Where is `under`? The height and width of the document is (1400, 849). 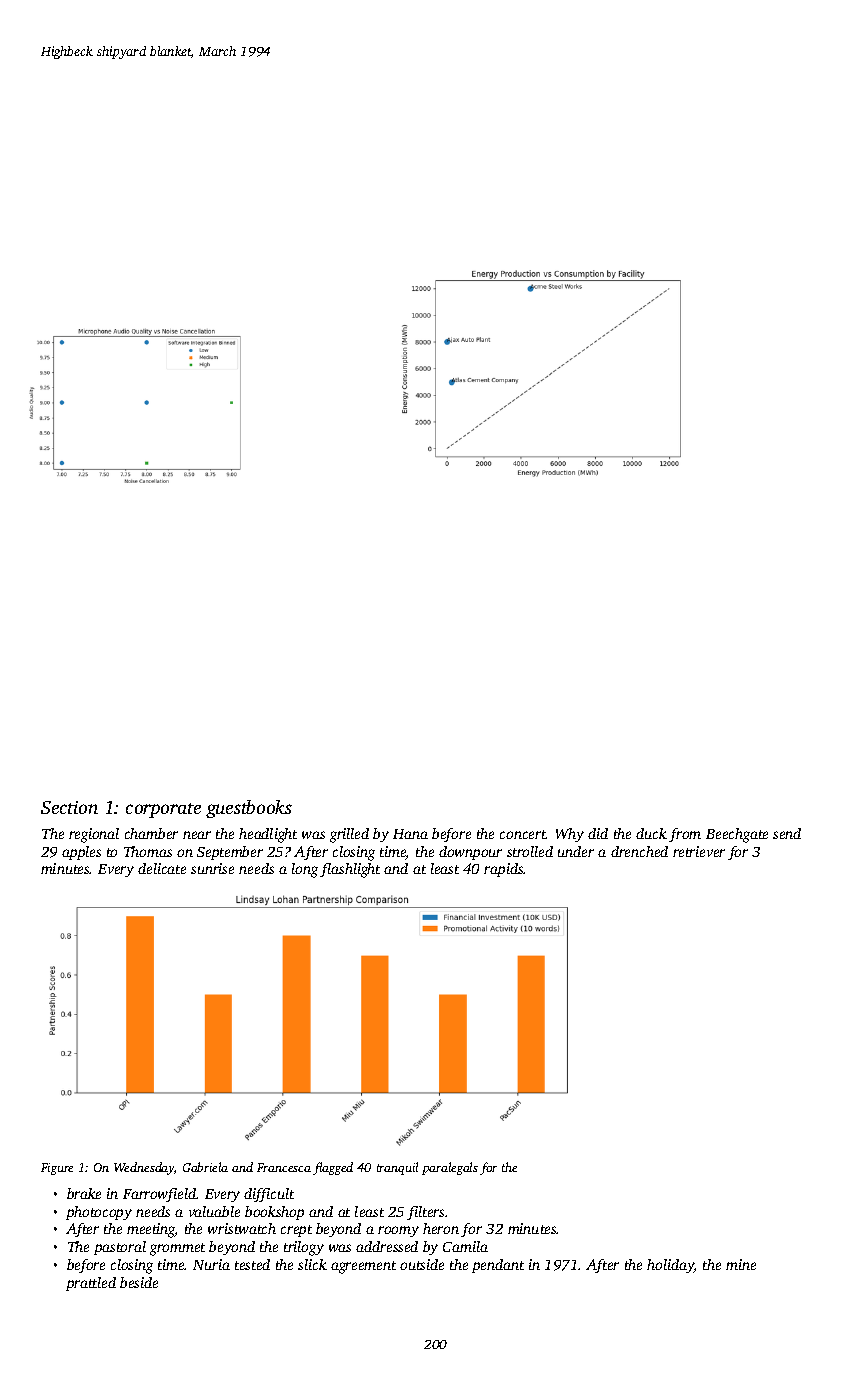
under is located at coordinates (576, 851).
